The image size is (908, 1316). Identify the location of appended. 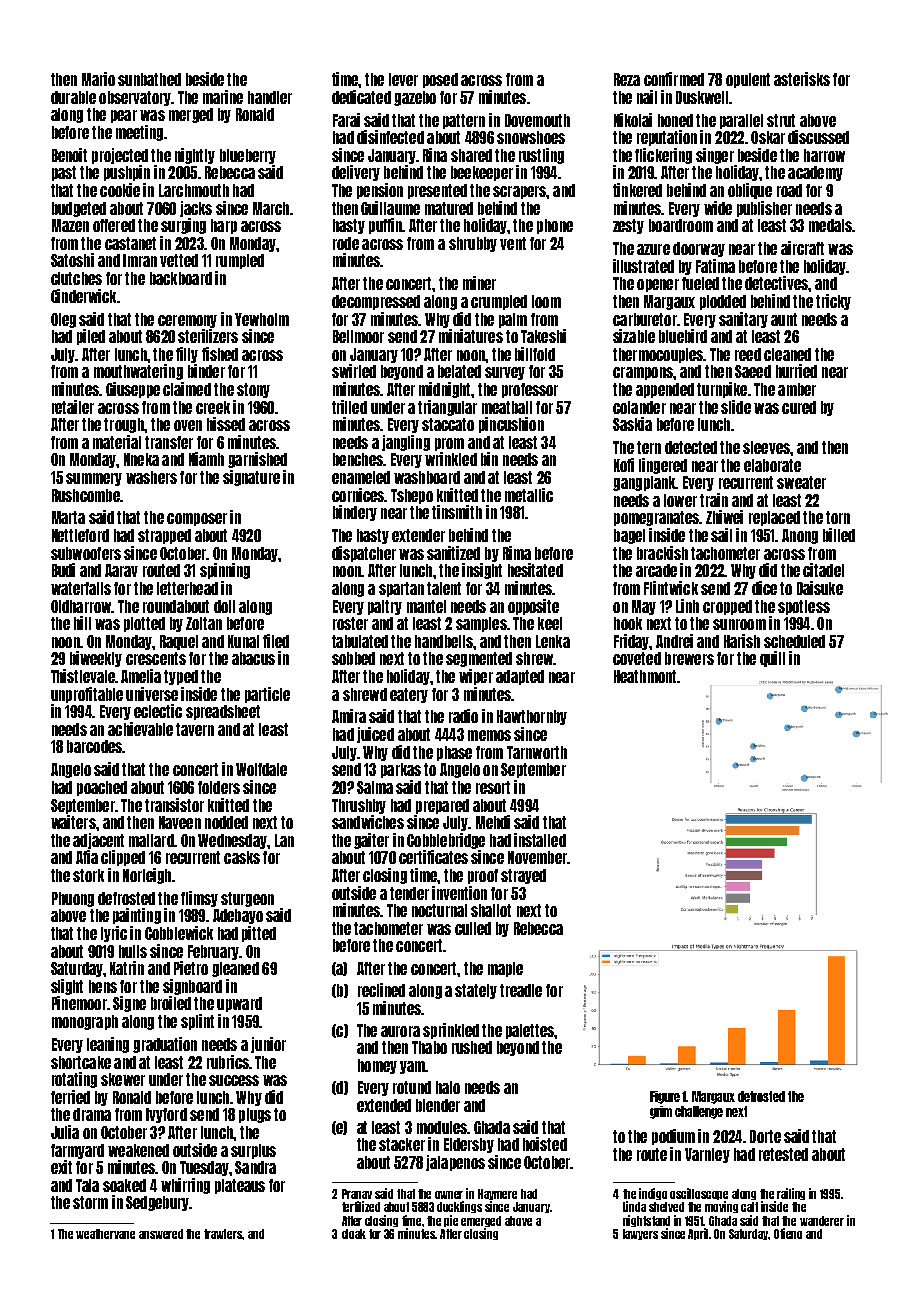
(665, 390).
